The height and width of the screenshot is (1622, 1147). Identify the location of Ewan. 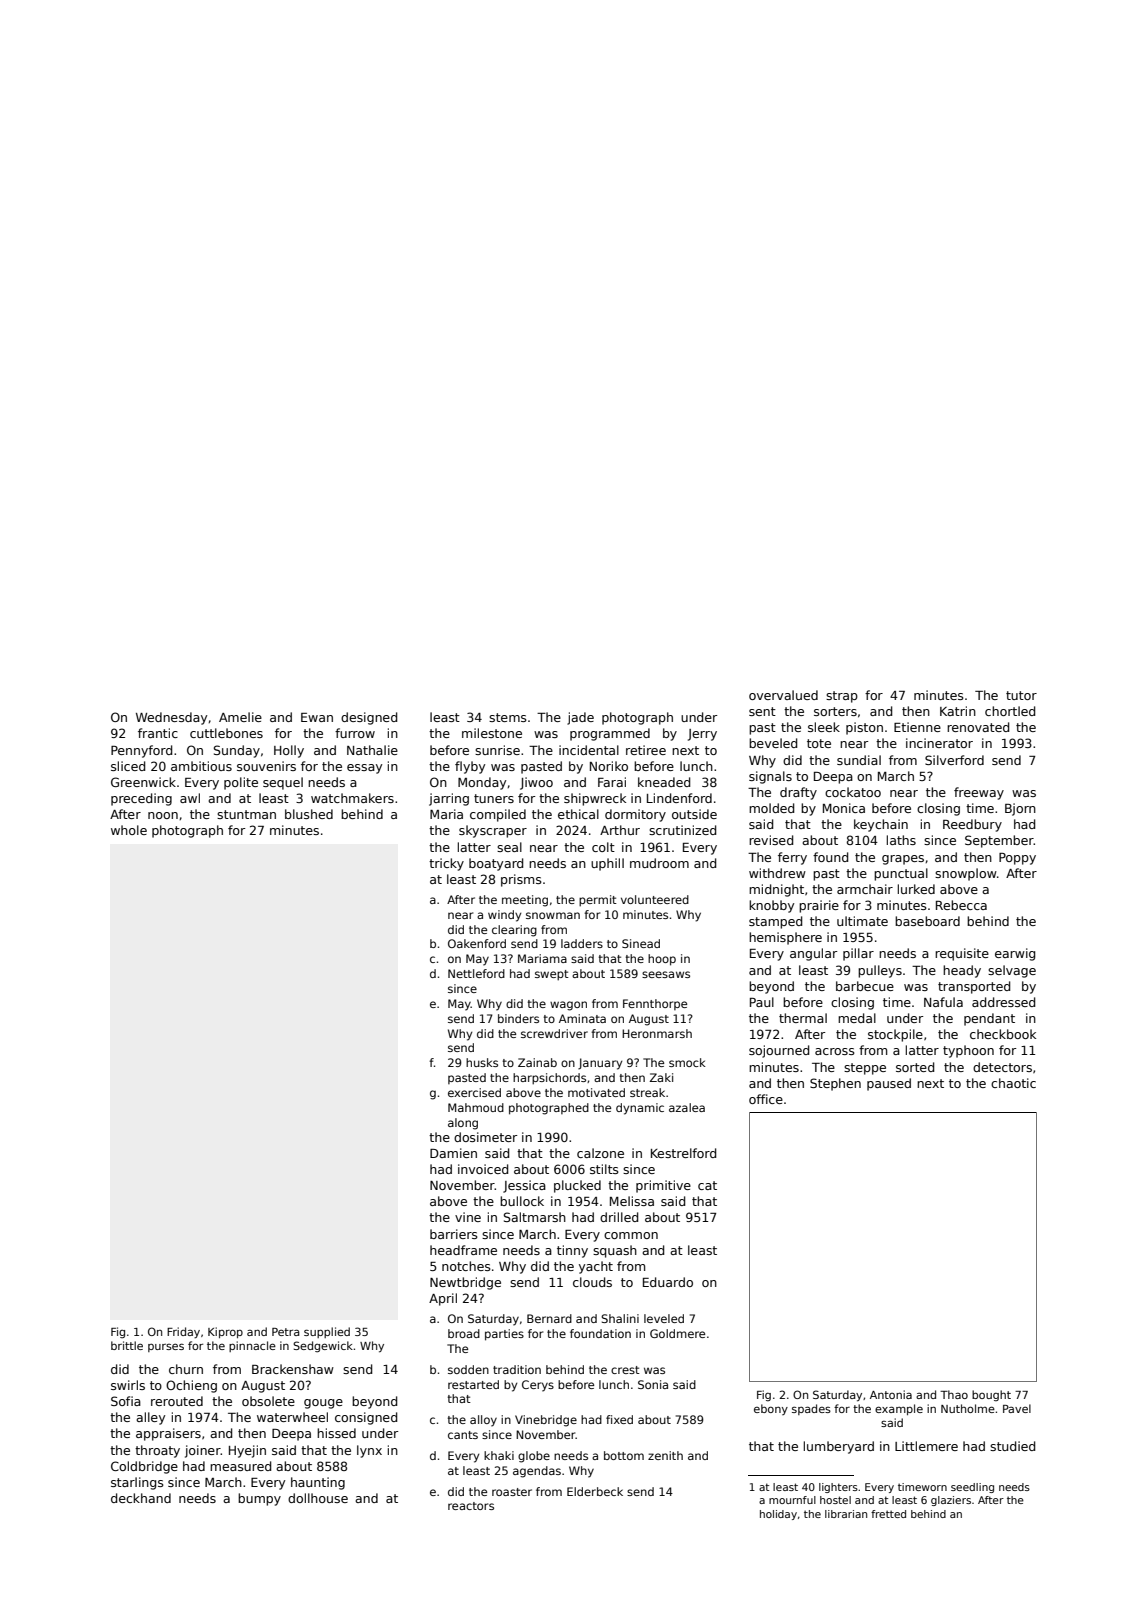
(317, 717).
